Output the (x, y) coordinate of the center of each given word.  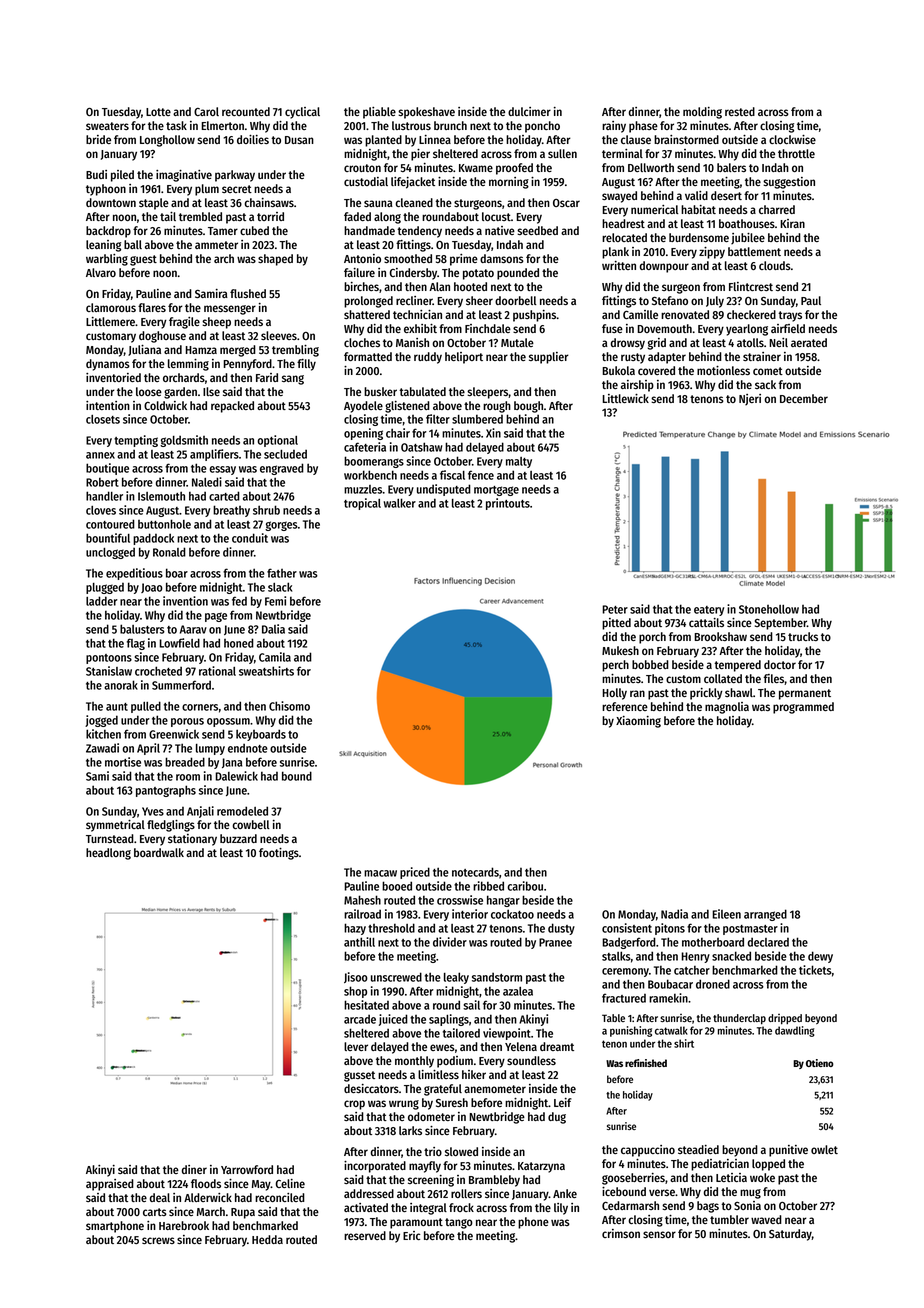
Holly (615, 694)
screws (158, 1240)
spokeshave (426, 113)
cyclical (302, 113)
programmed (803, 708)
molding (702, 113)
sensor (659, 1234)
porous (187, 722)
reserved (365, 1235)
